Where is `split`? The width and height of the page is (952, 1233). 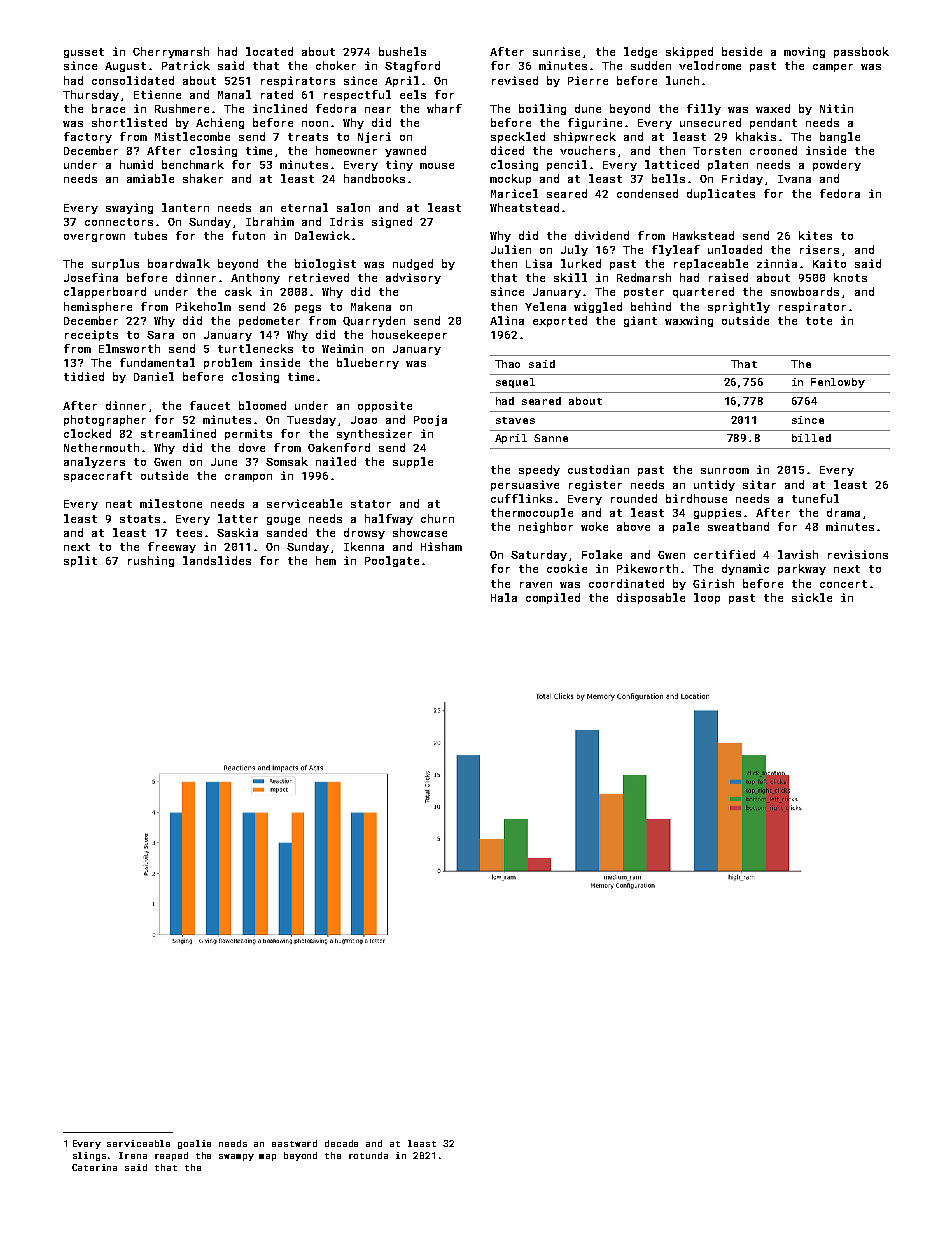
split is located at coordinates (80, 561).
